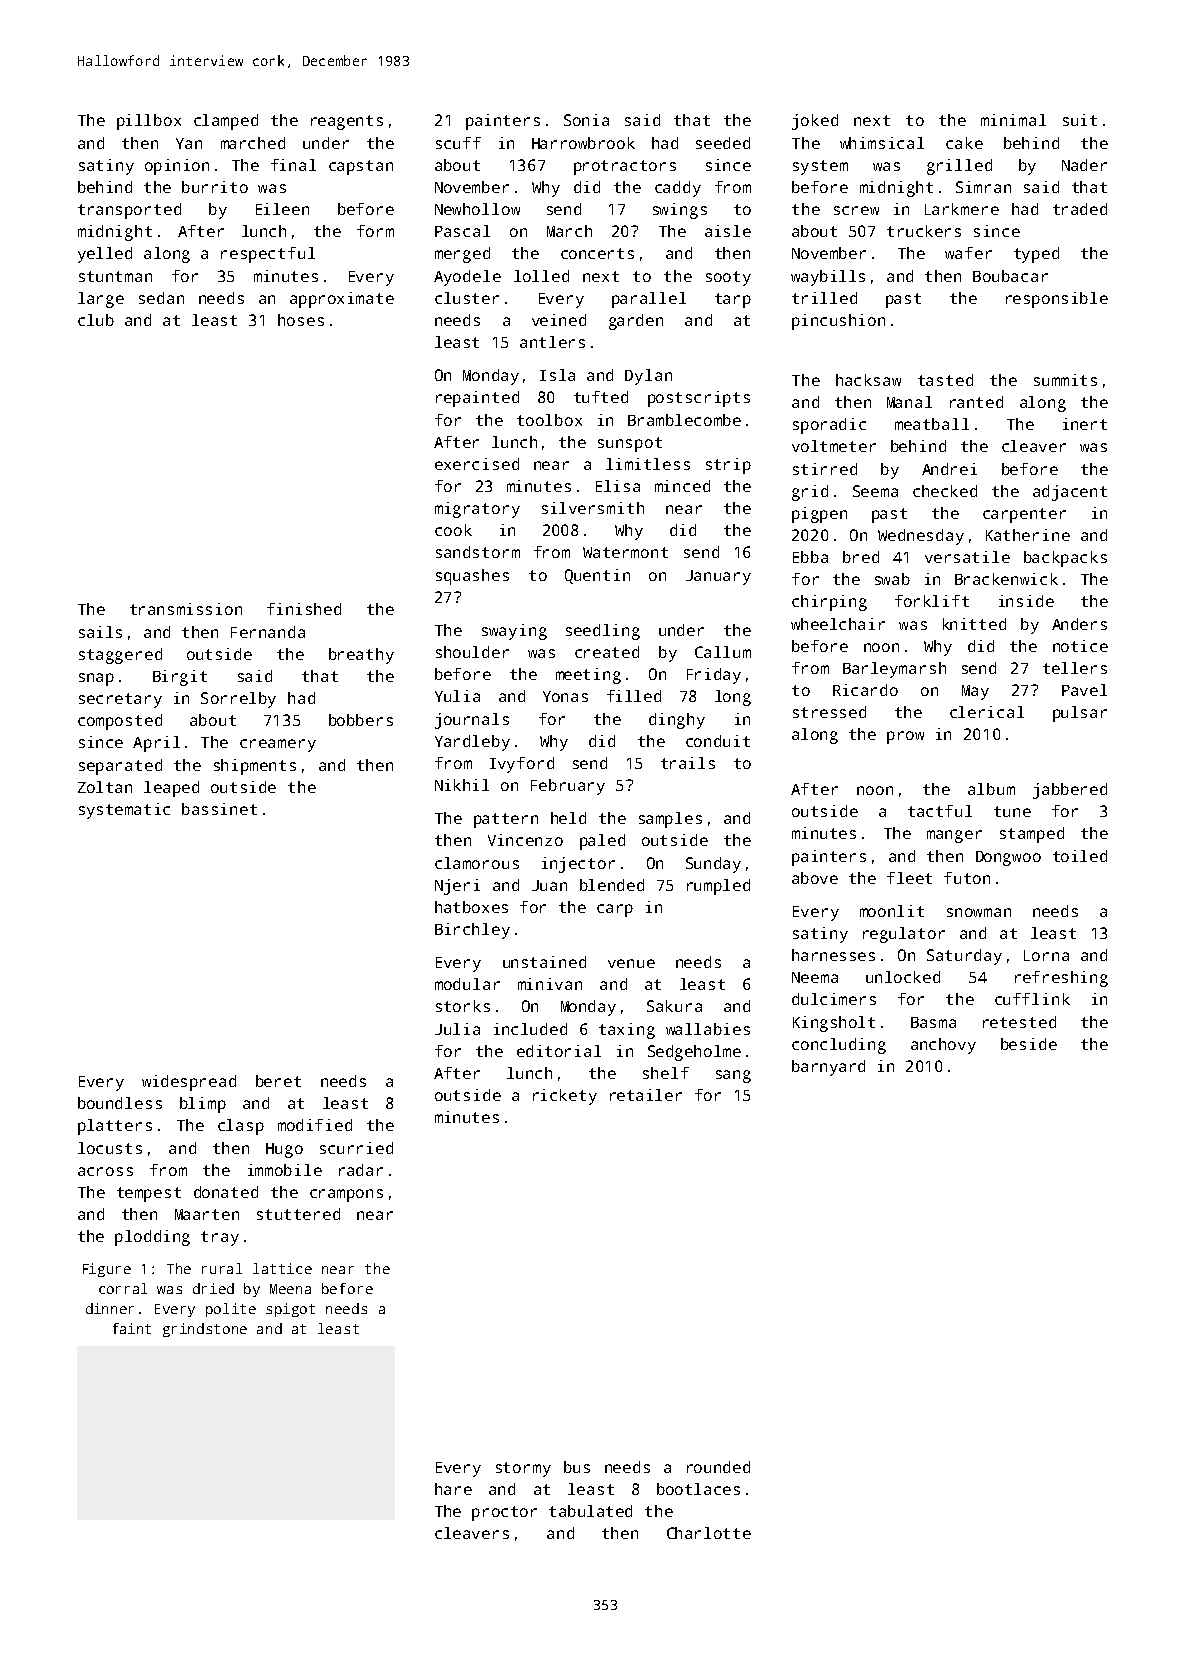  What do you see at coordinates (231, 1310) in the screenshot?
I see `polite` at bounding box center [231, 1310].
